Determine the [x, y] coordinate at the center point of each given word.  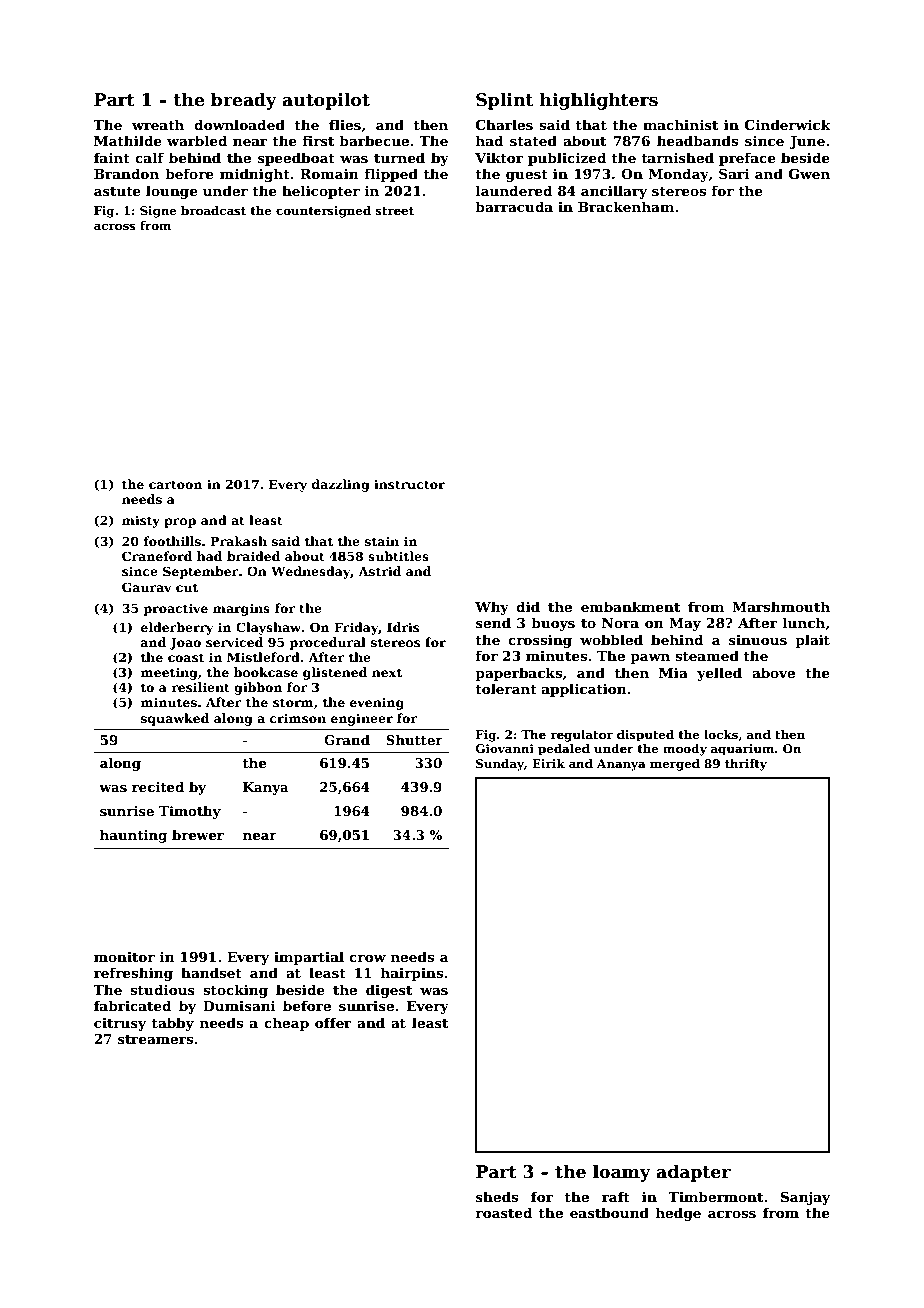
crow [367, 958]
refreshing [133, 974]
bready [244, 101]
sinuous [758, 640]
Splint [504, 101]
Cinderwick [788, 124]
